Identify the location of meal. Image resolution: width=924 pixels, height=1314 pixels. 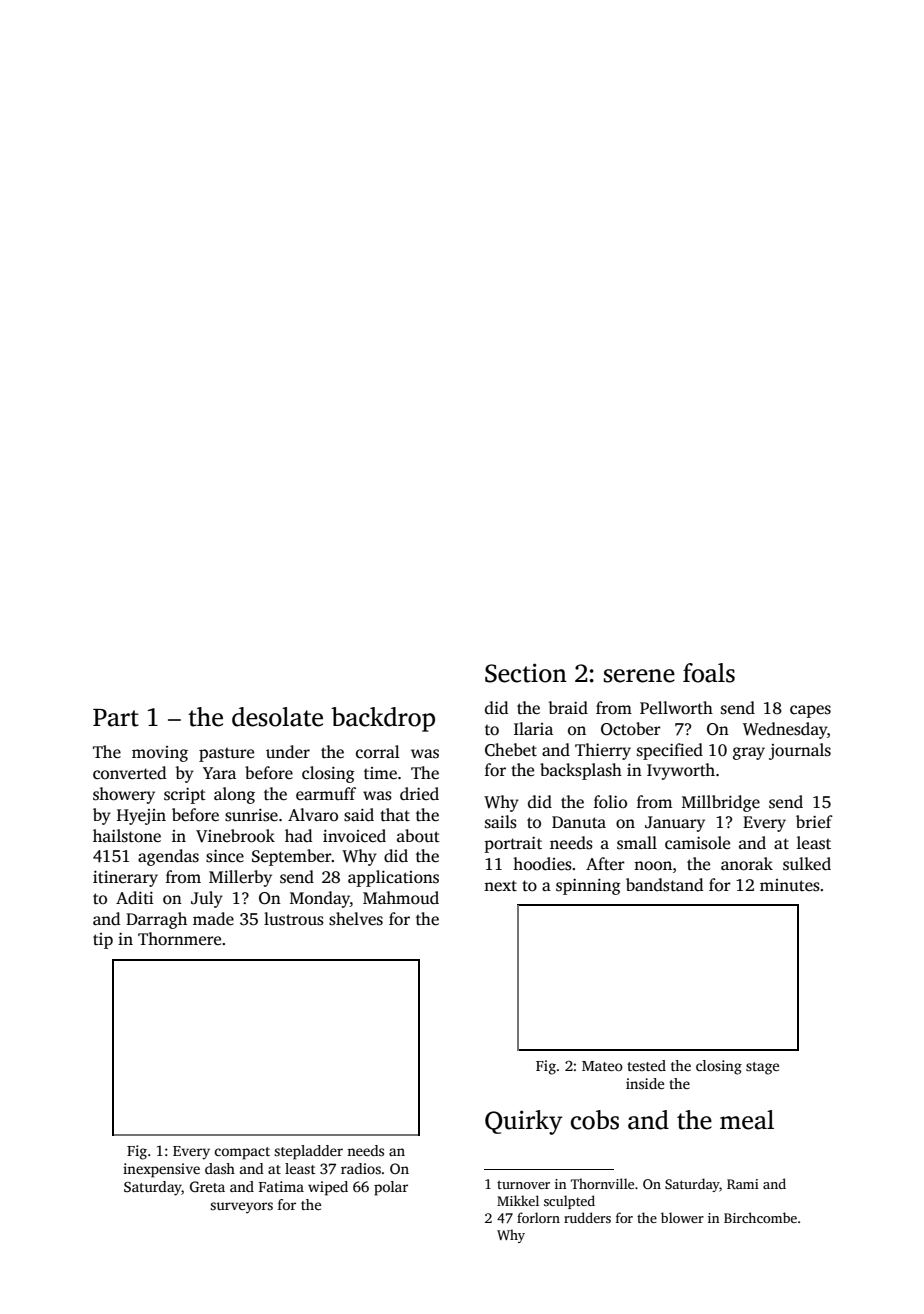
(747, 1120).
